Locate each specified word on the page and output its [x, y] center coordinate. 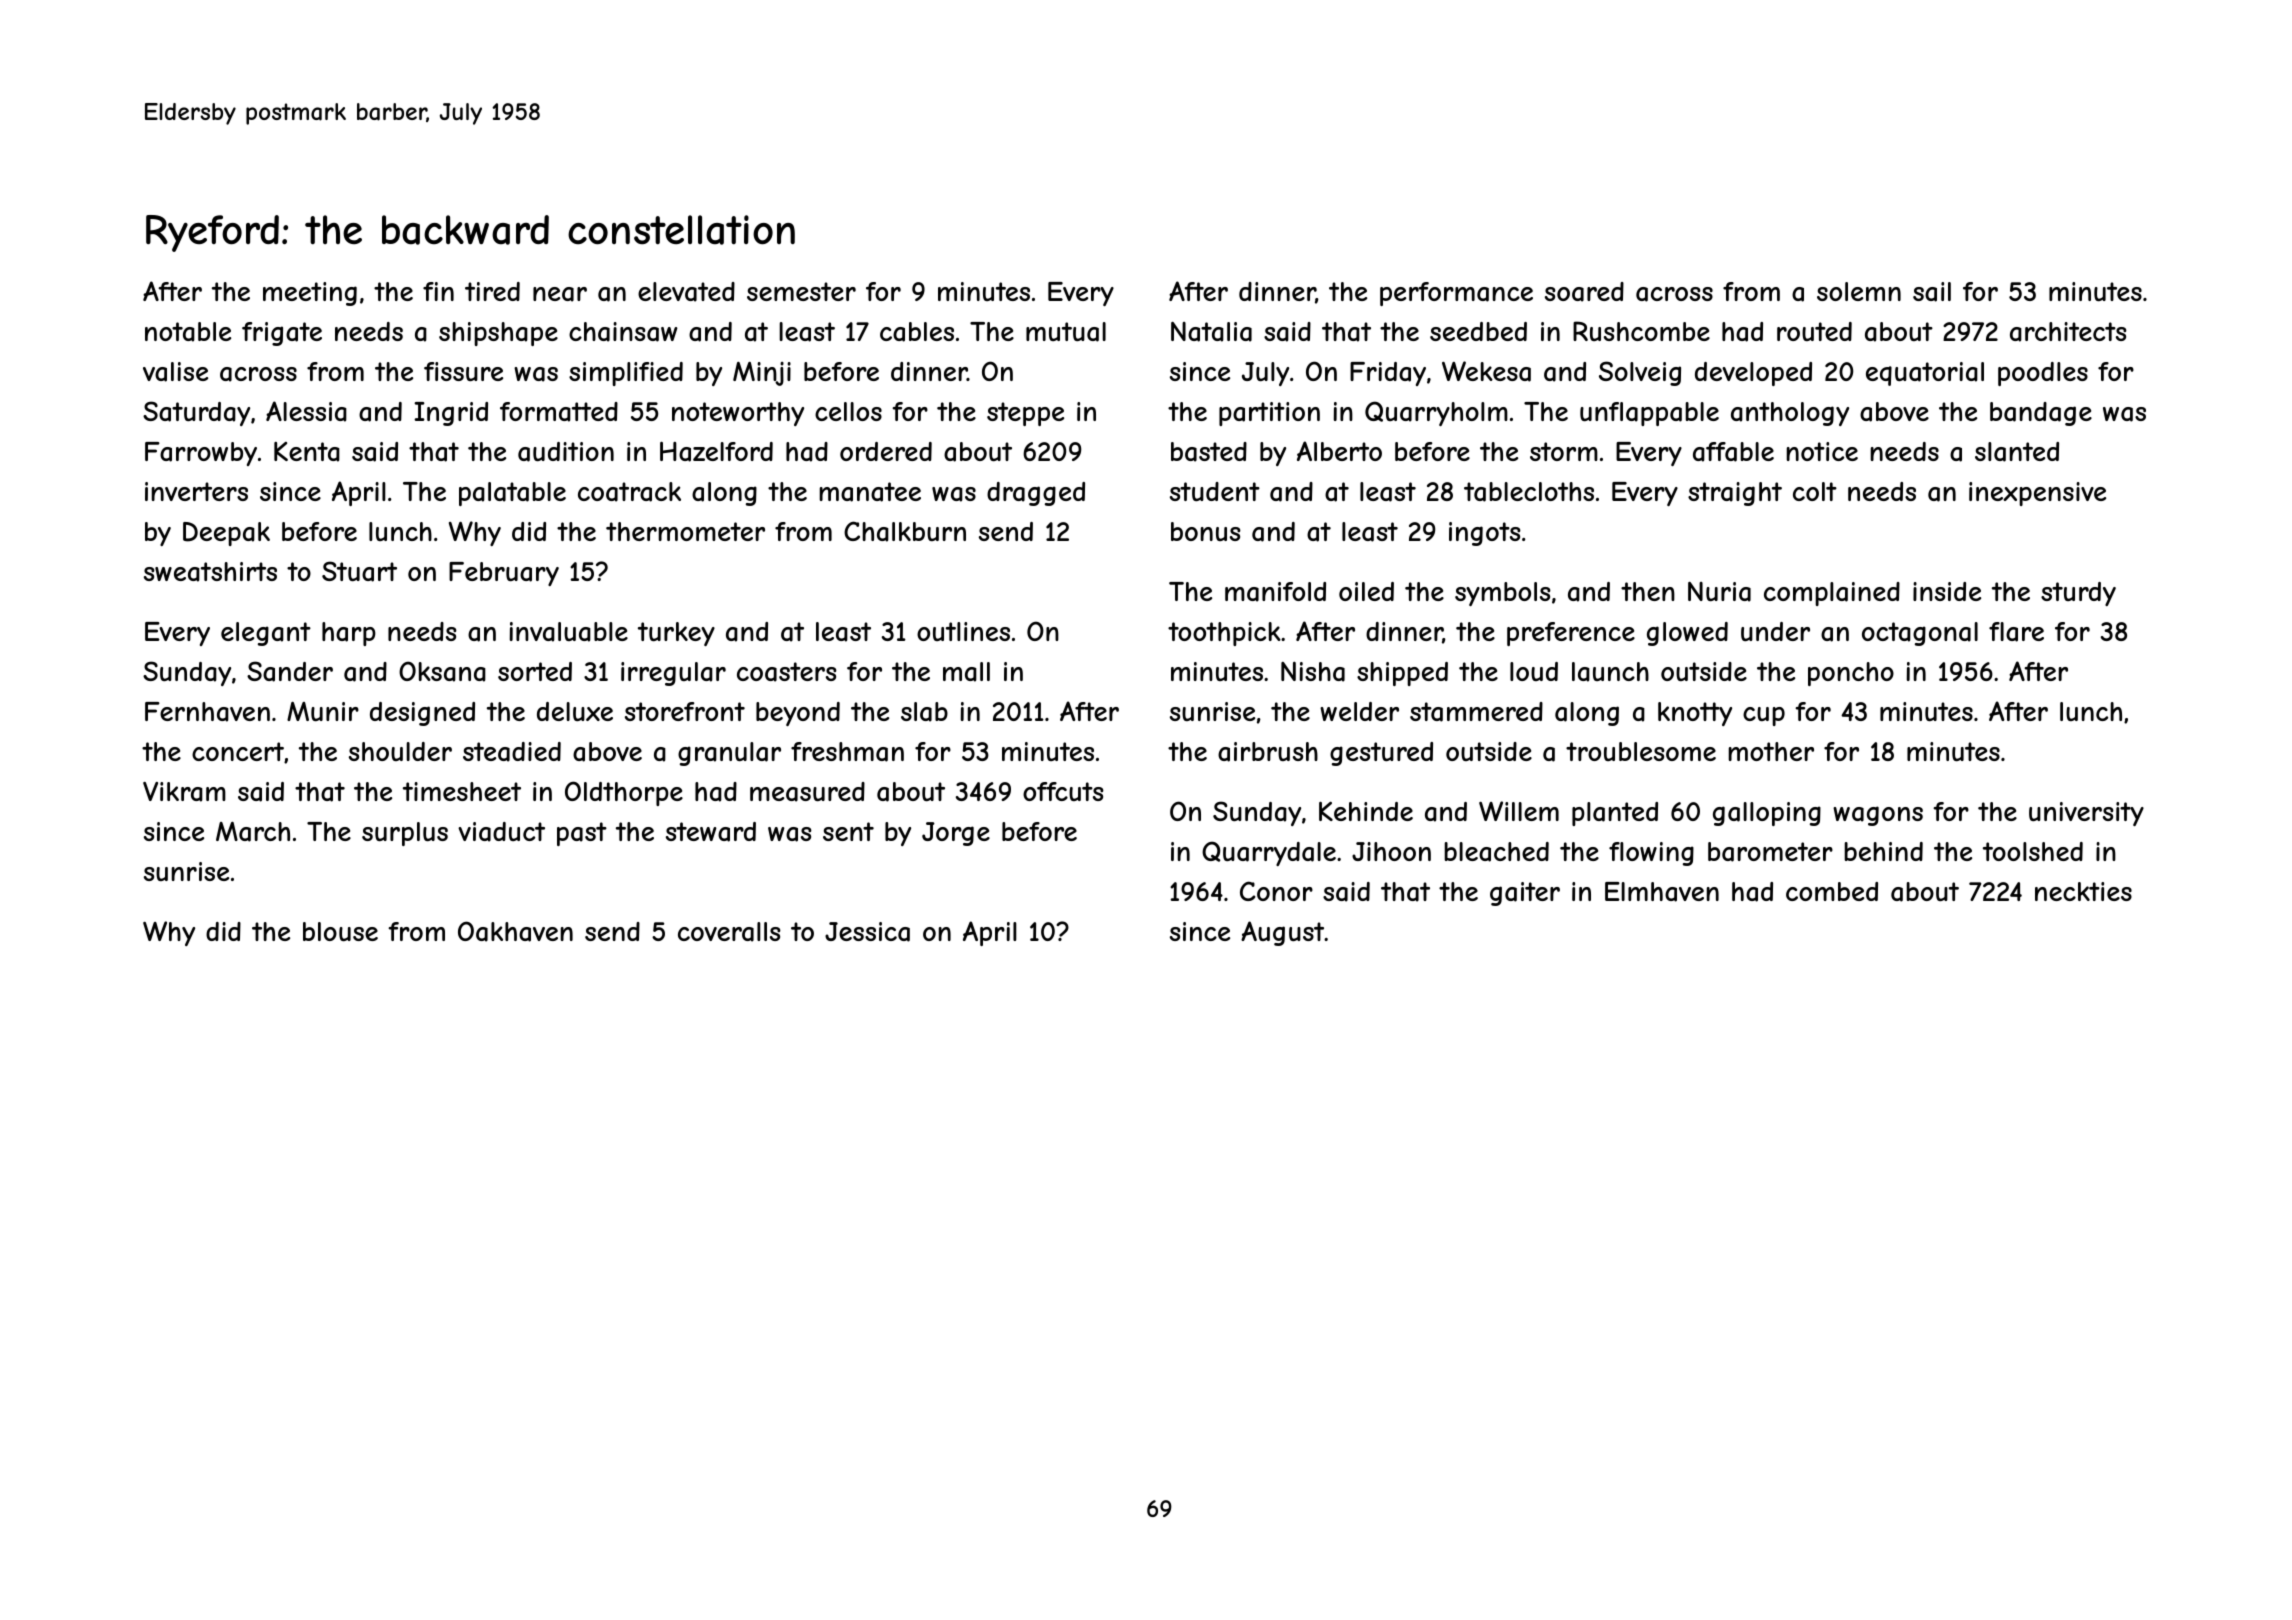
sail [1932, 292]
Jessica [867, 932]
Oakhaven [515, 931]
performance [1456, 294]
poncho [1851, 674]
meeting [310, 294]
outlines [963, 631]
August [1282, 933]
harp [349, 634]
